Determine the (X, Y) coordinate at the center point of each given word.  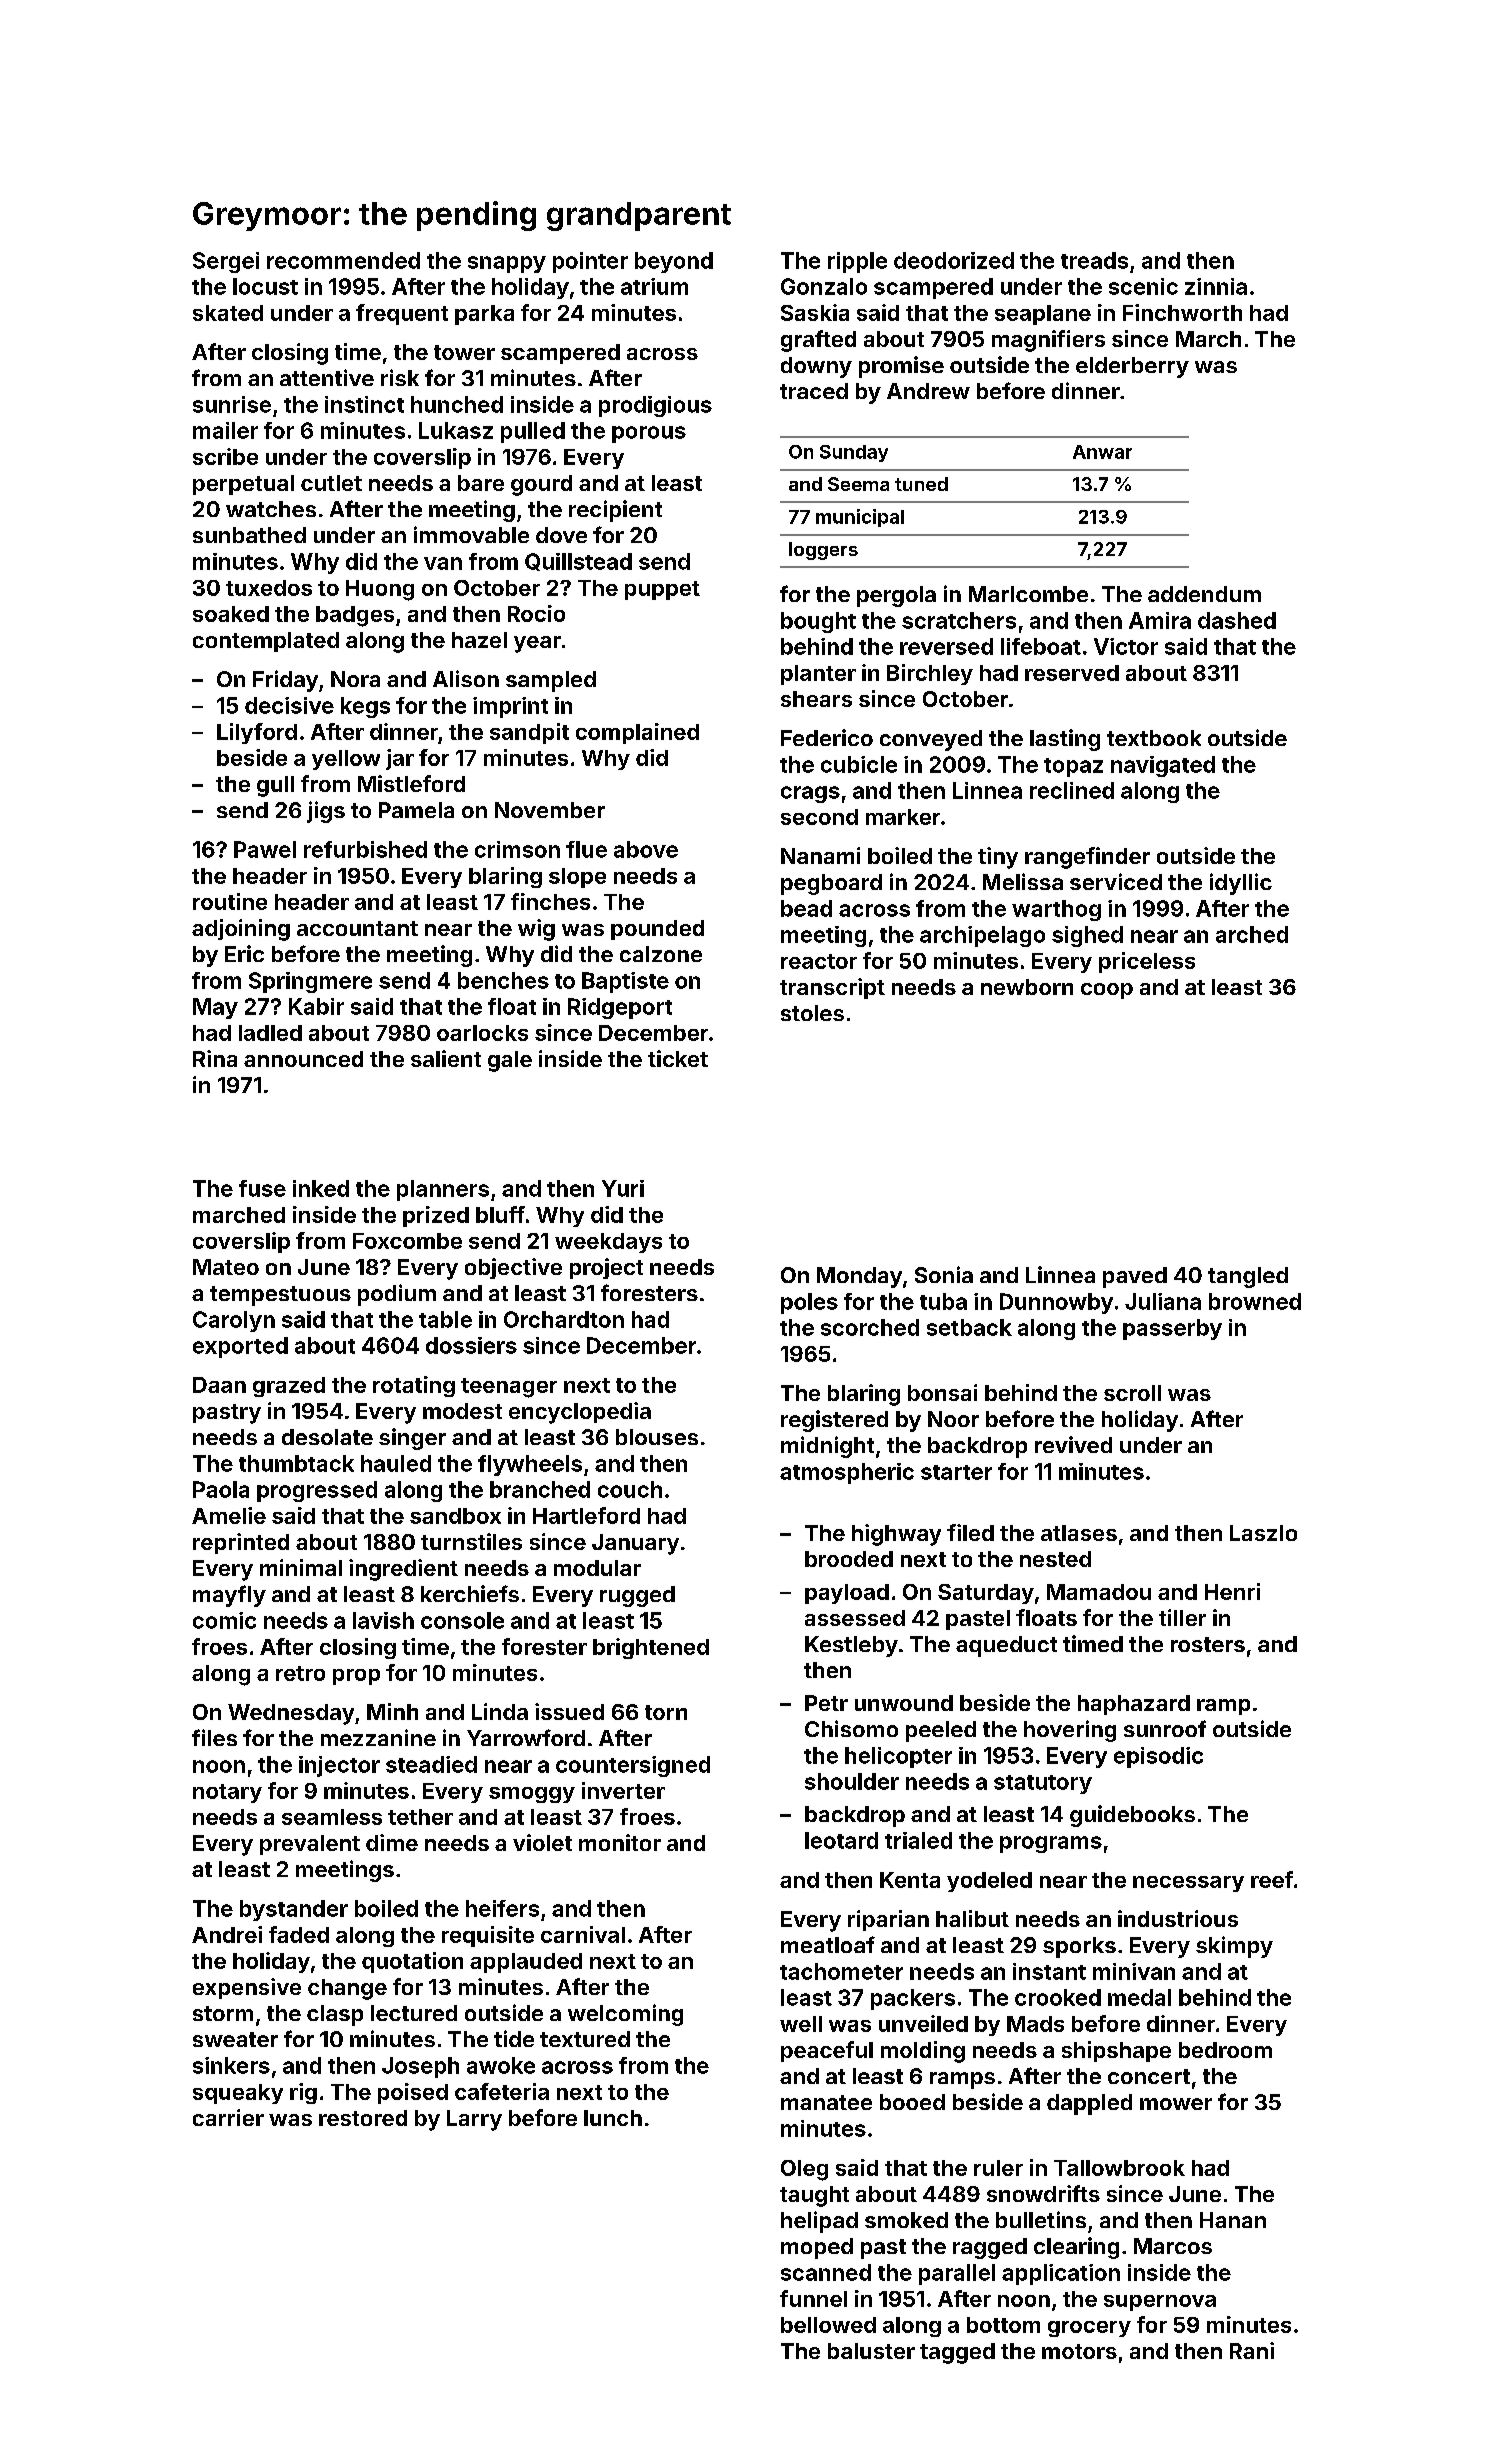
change (347, 1989)
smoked (906, 2220)
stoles (812, 1013)
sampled (551, 681)
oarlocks (482, 1033)
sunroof (1165, 1728)
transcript (832, 988)
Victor (1126, 646)
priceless (1147, 962)
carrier (228, 2117)
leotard (841, 1840)
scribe (225, 456)
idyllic (1241, 884)
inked (321, 1188)
